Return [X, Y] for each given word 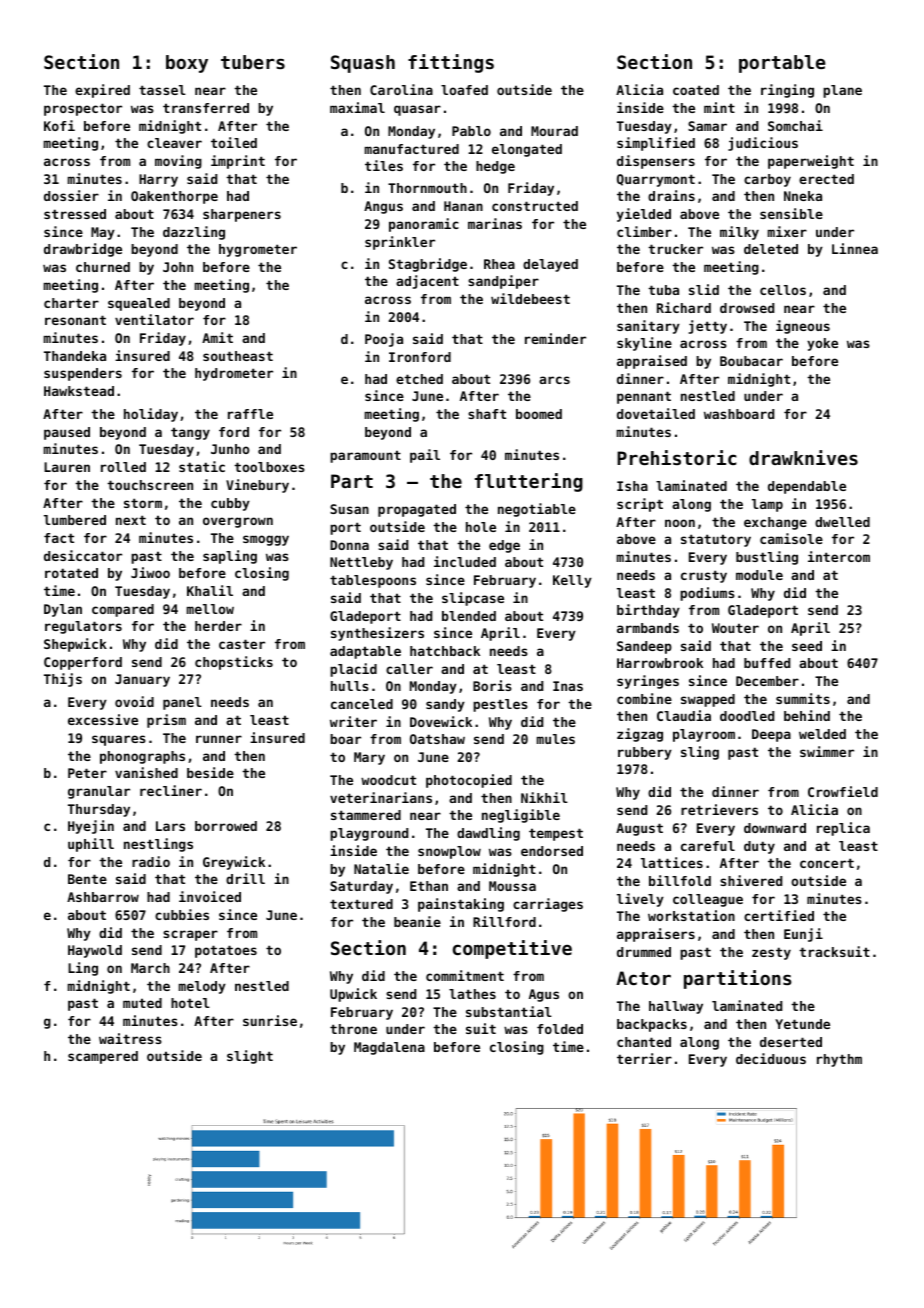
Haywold [95, 951]
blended [469, 616]
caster [242, 644]
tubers [253, 62]
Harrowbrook [660, 663]
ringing [787, 91]
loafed [464, 90]
